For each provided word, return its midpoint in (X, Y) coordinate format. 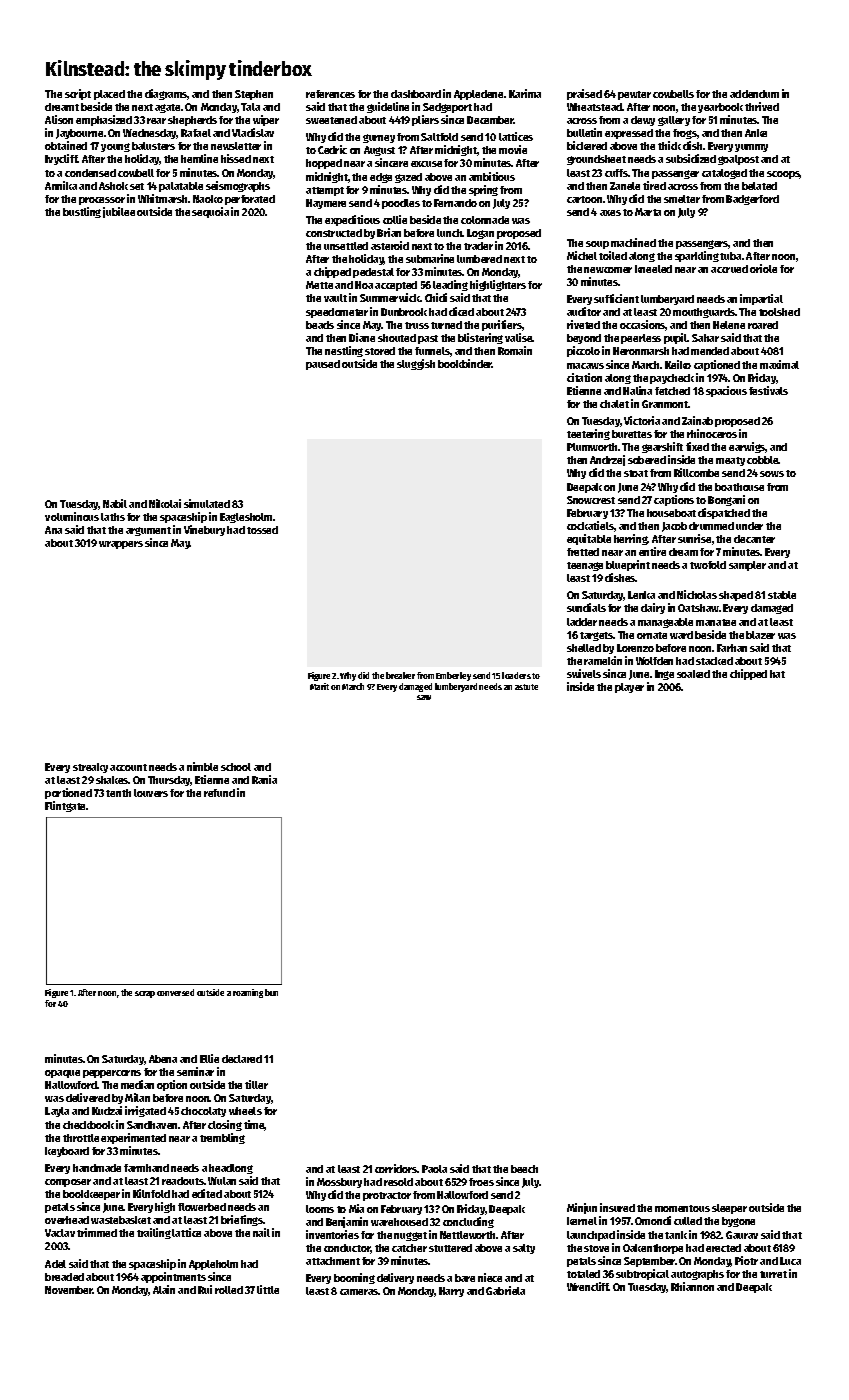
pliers (425, 120)
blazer (760, 635)
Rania (264, 779)
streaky (90, 768)
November (69, 1290)
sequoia (210, 212)
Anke (756, 133)
